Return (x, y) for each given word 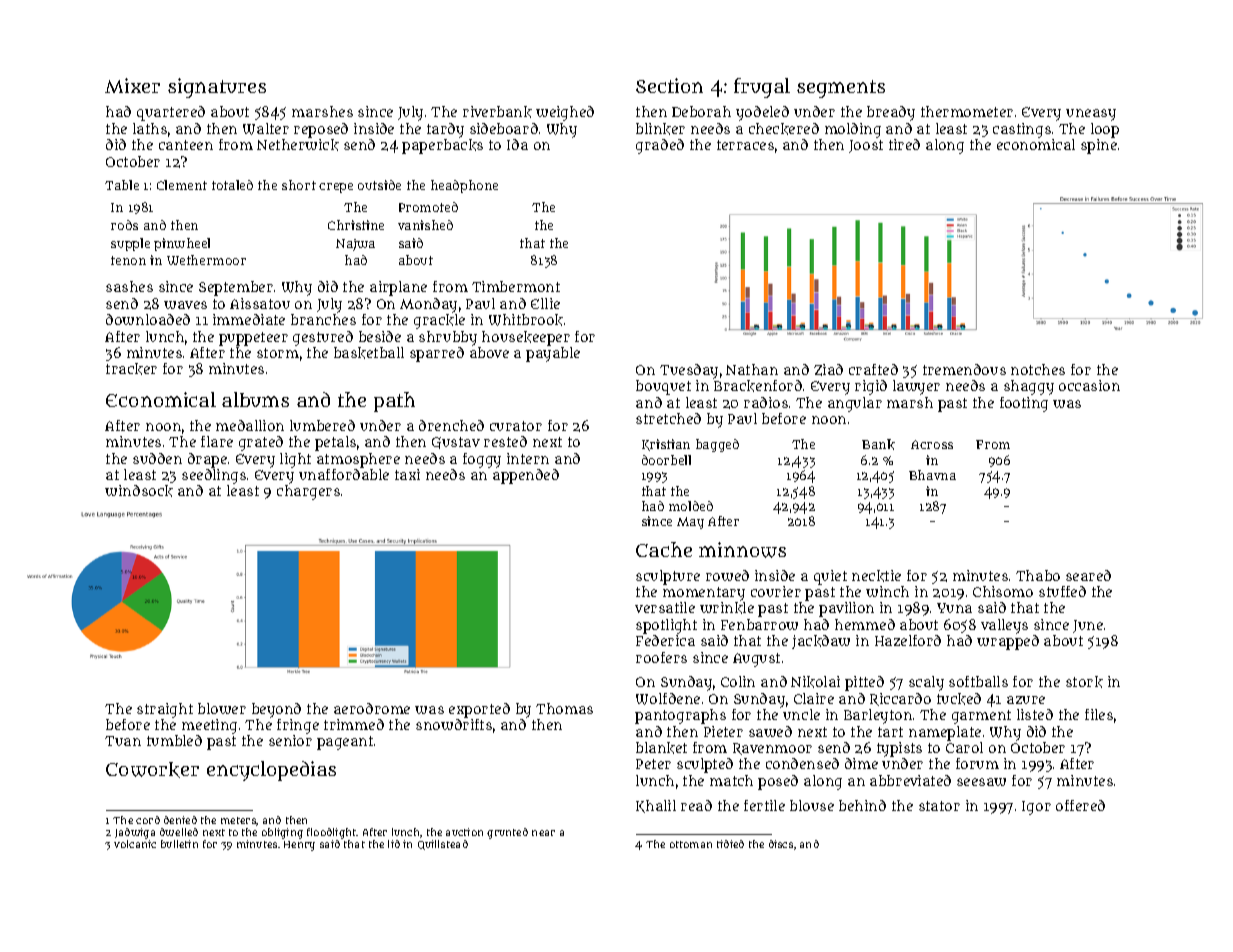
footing (1024, 404)
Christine (356, 225)
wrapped (1008, 642)
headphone (464, 186)
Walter (266, 129)
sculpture (668, 577)
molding (853, 130)
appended (526, 476)
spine (1099, 146)
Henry (299, 846)
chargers (308, 492)
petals (335, 443)
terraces (745, 145)
